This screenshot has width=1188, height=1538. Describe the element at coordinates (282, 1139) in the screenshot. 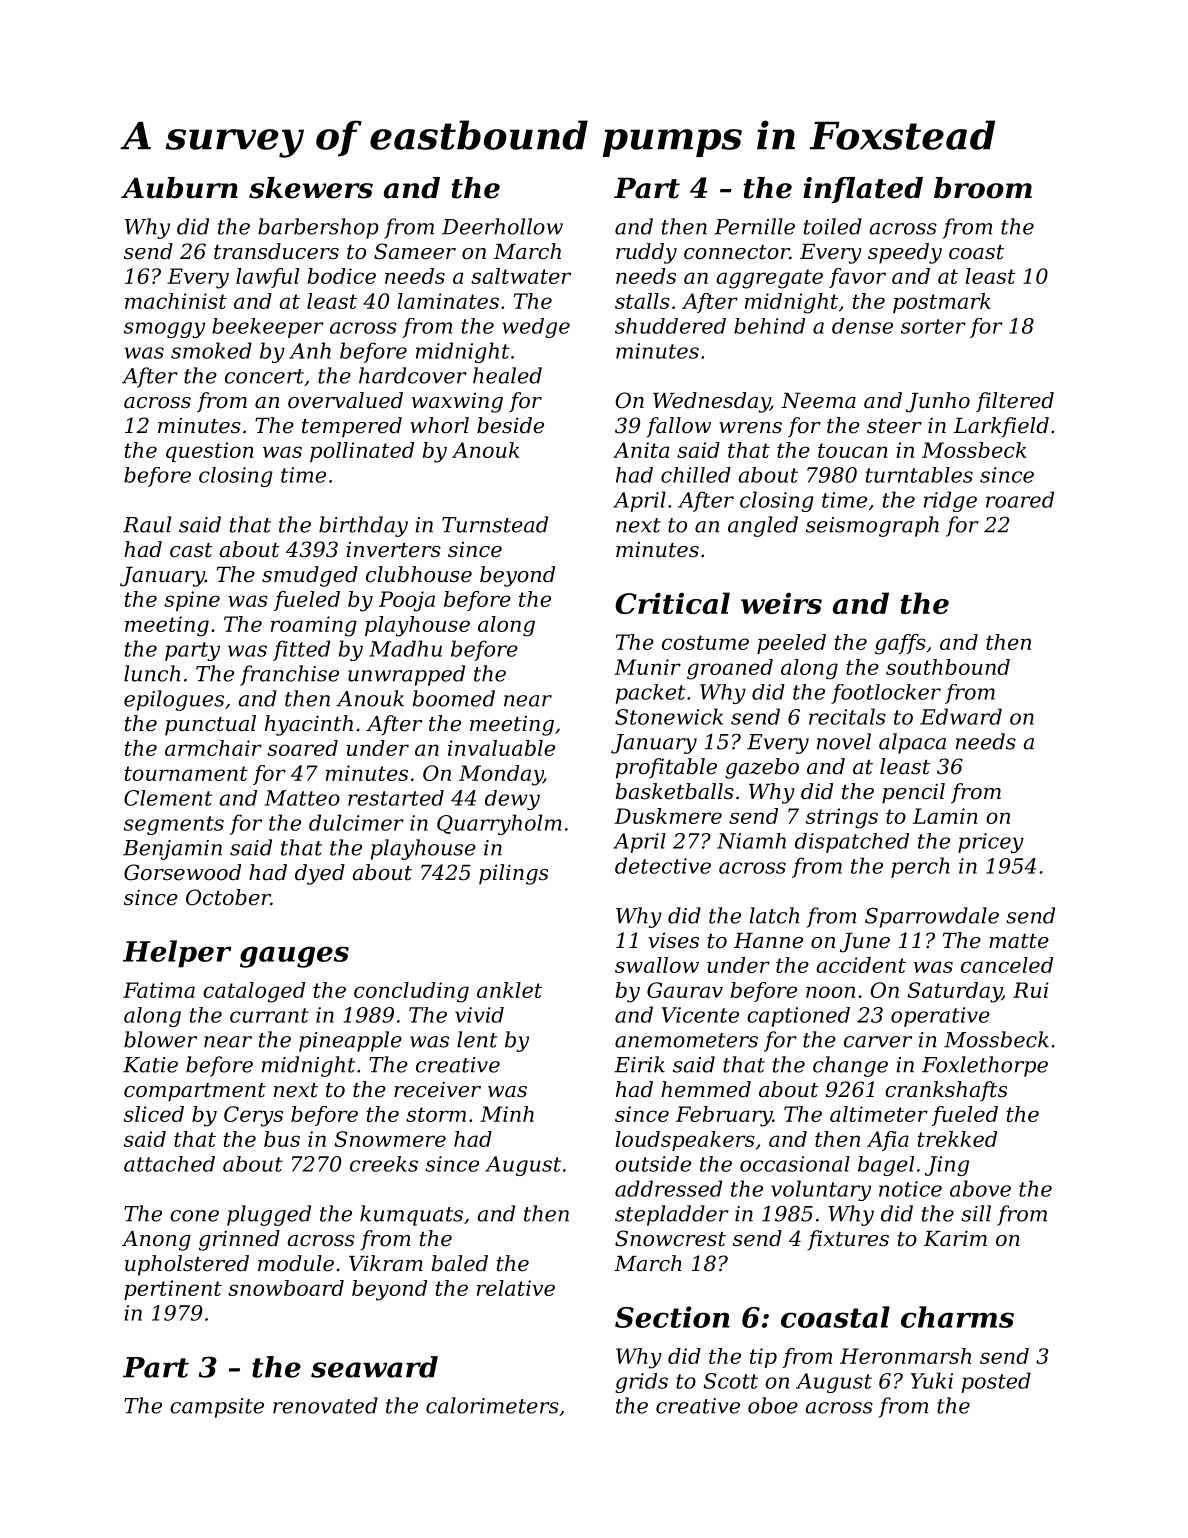

I see `bus` at that location.
